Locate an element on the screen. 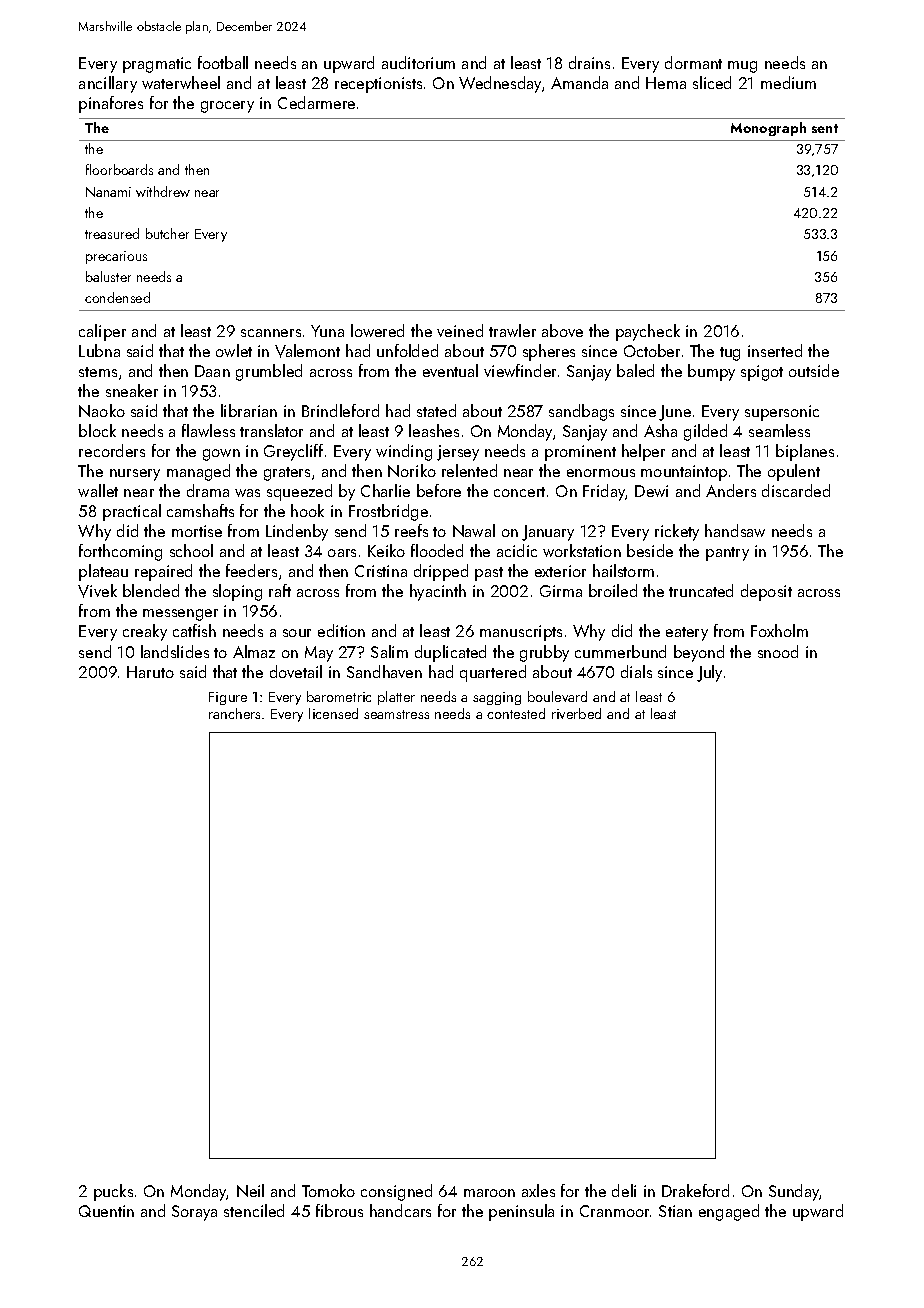 This screenshot has width=924, height=1308. prominent is located at coordinates (580, 453).
